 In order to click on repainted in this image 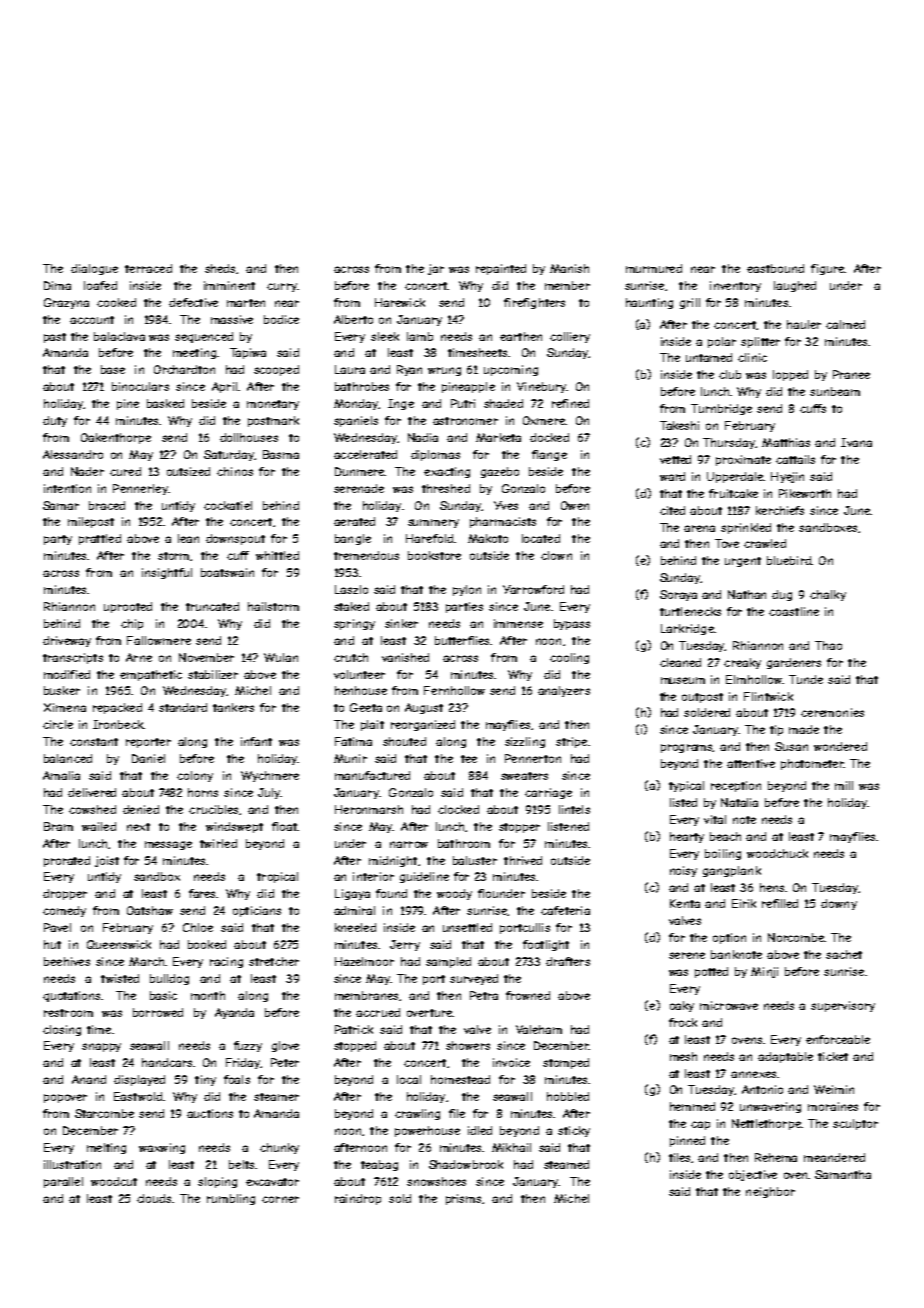, I will do `click(501, 269)`.
